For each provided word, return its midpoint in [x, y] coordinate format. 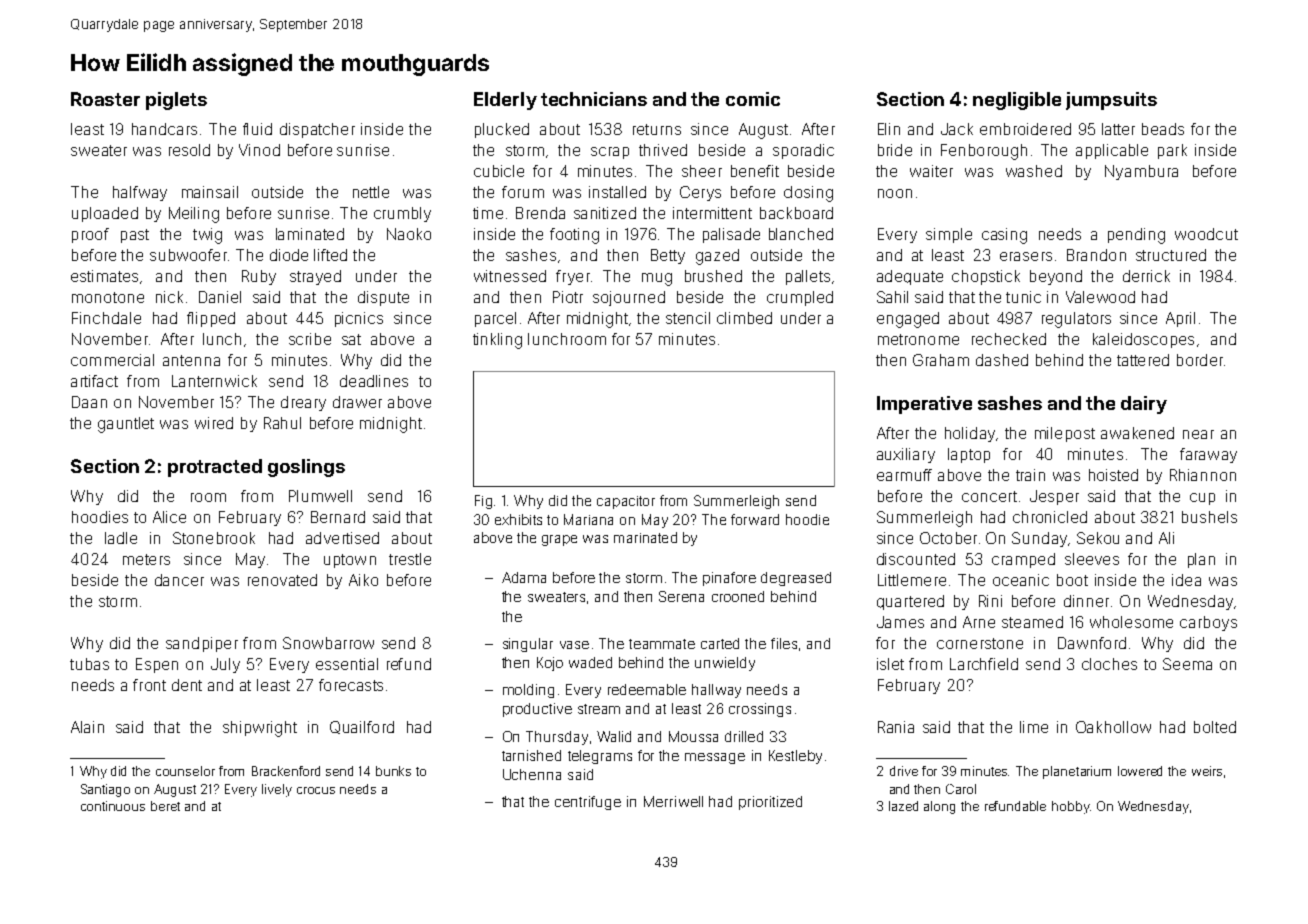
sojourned [629, 298]
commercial [112, 360]
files [784, 643]
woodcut [1206, 234]
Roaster [105, 99]
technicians [594, 99]
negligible [1017, 101]
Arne [979, 622]
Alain [87, 727]
